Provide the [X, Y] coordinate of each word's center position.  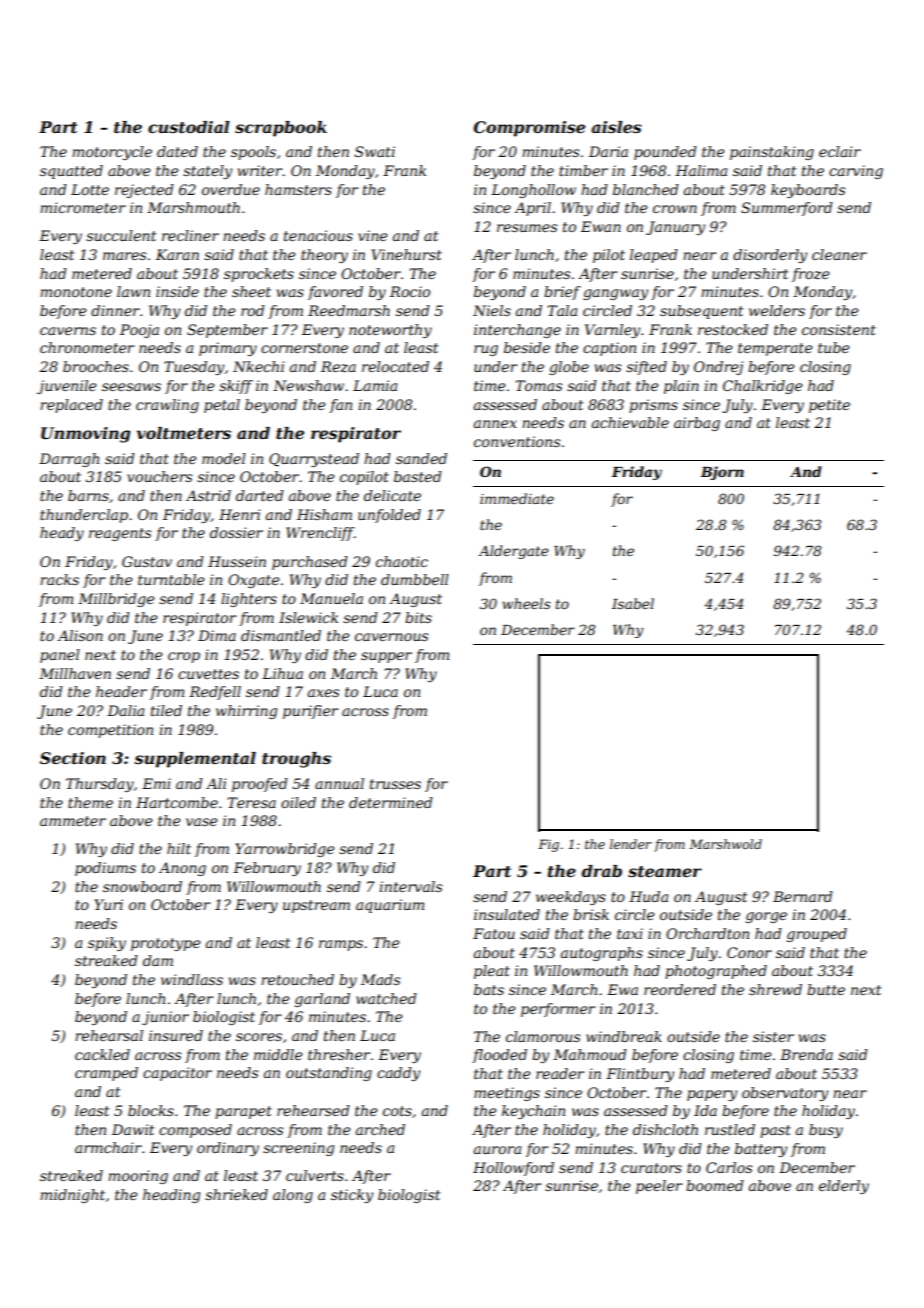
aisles [616, 127]
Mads [380, 979]
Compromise [529, 129]
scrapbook [281, 129]
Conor [749, 952]
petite [829, 406]
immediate [517, 498]
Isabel [633, 603]
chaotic [402, 561]
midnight [72, 1196]
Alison [80, 635]
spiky [107, 944]
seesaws [131, 387]
